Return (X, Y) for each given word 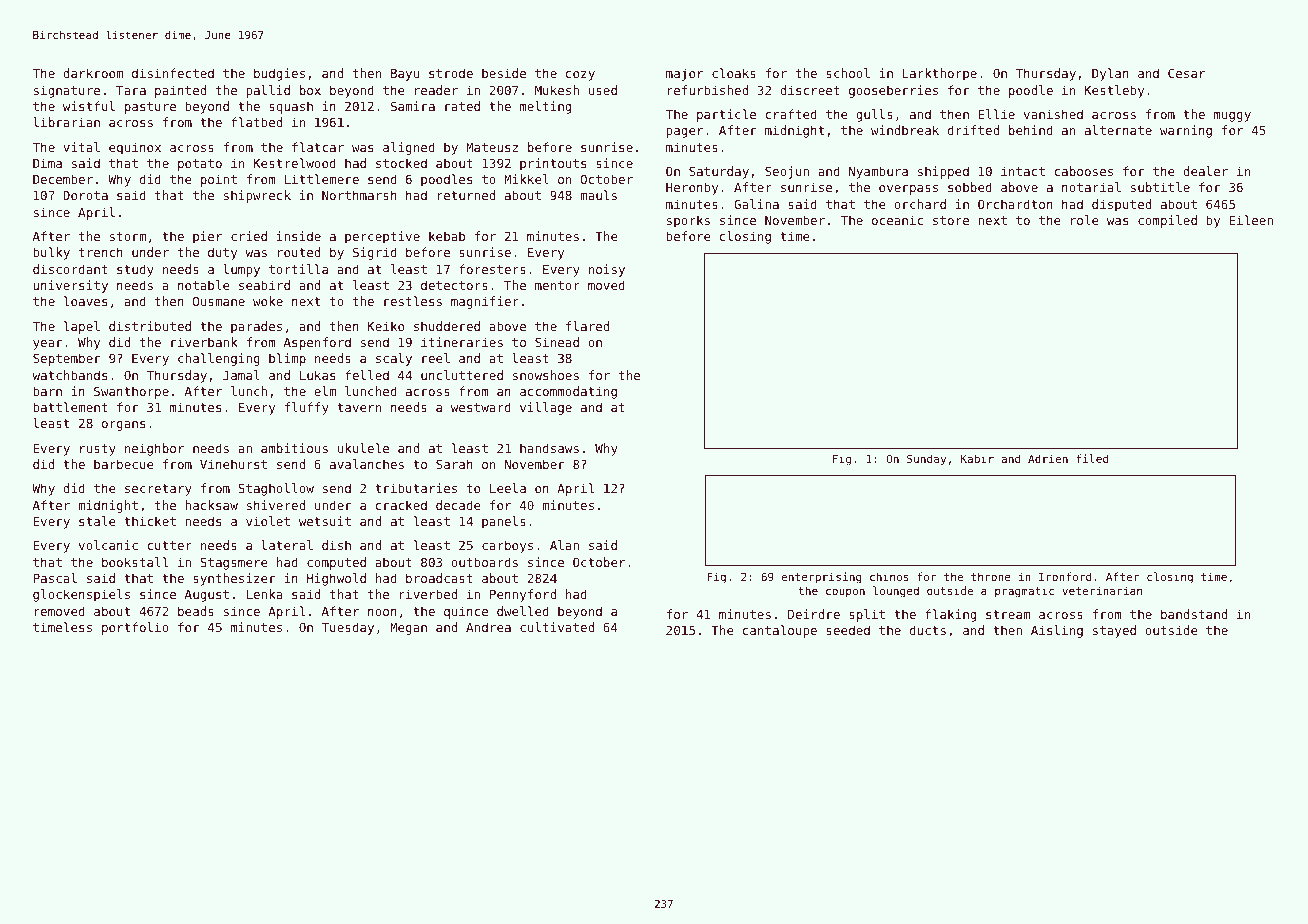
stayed (1114, 631)
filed (1092, 458)
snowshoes (546, 375)
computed (336, 563)
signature (67, 91)
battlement (70, 407)
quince (466, 612)
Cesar (1186, 73)
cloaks (734, 73)
